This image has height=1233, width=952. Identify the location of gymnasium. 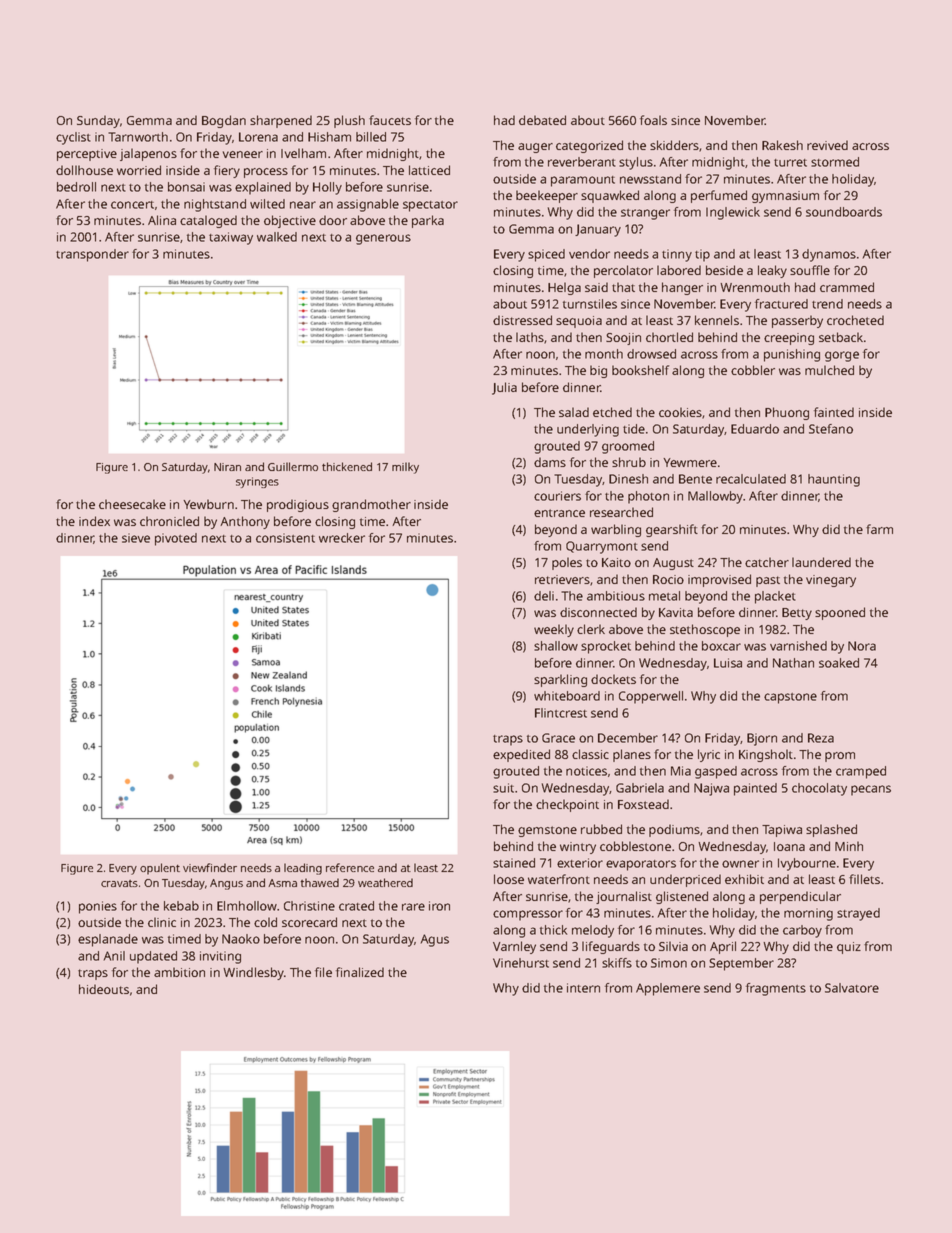
(785, 197).
